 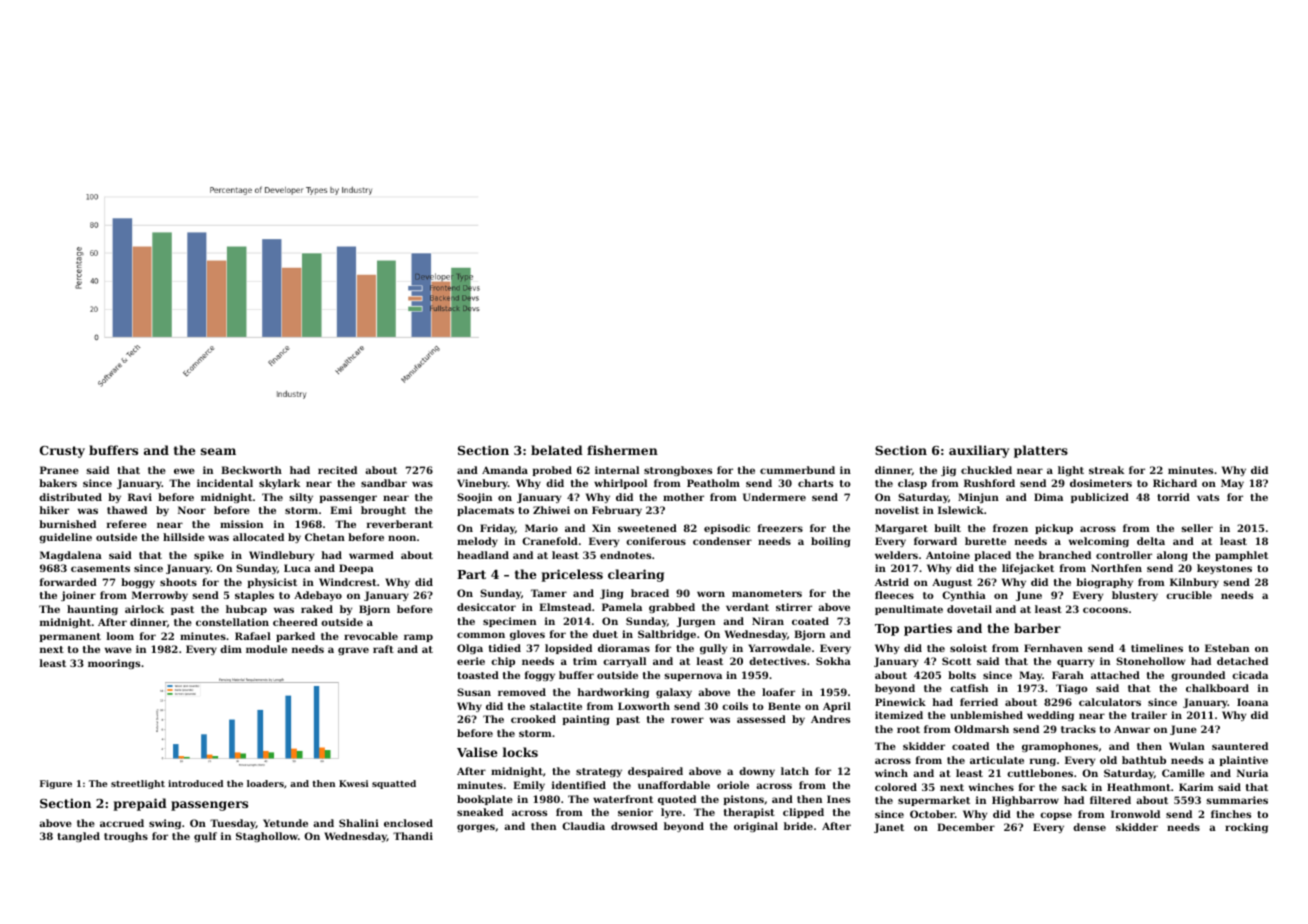 I want to click on publicized, so click(x=1100, y=498).
